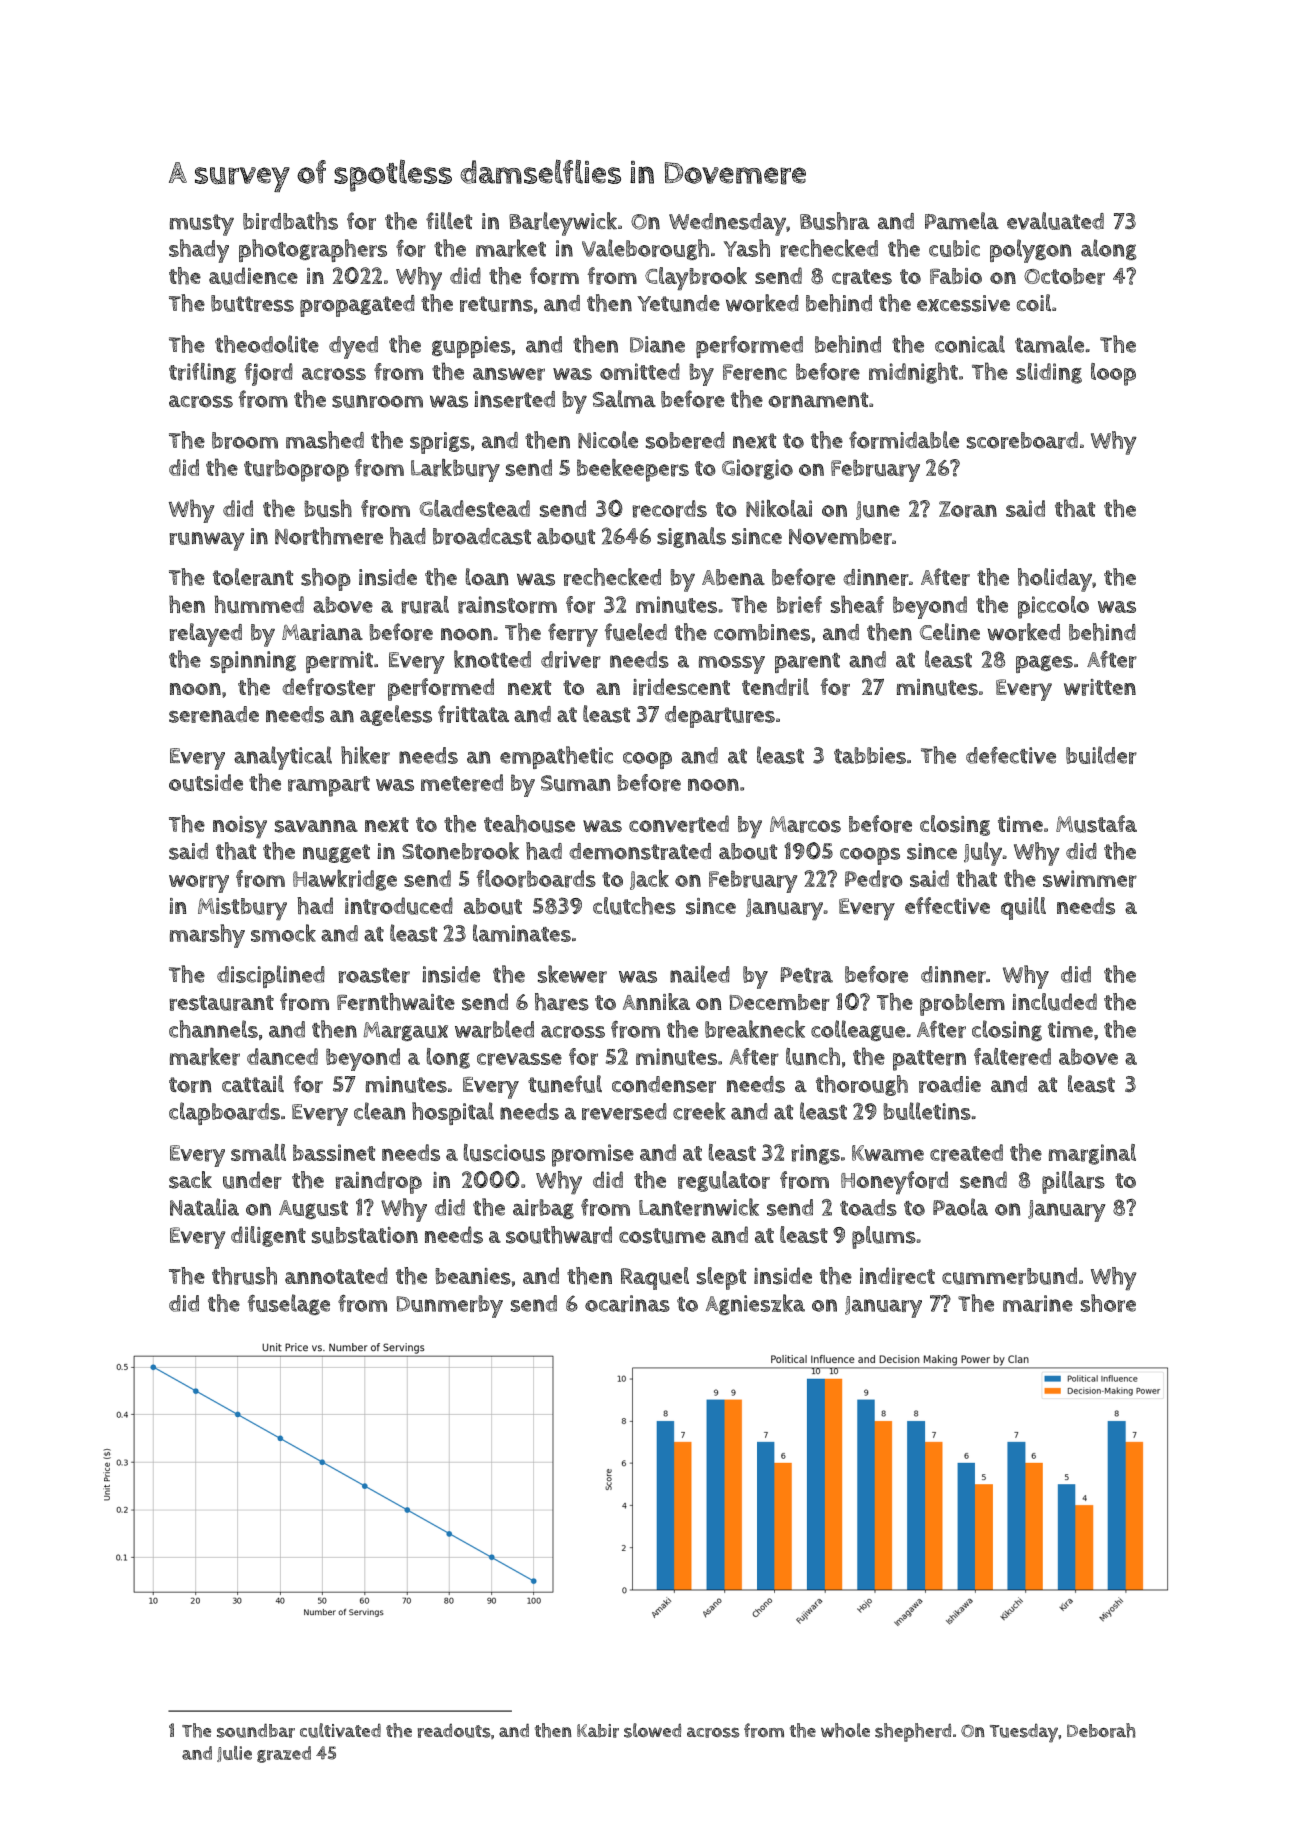 The width and height of the screenshot is (1305, 1846). Describe the element at coordinates (522, 933) in the screenshot. I see `laminates` at that location.
